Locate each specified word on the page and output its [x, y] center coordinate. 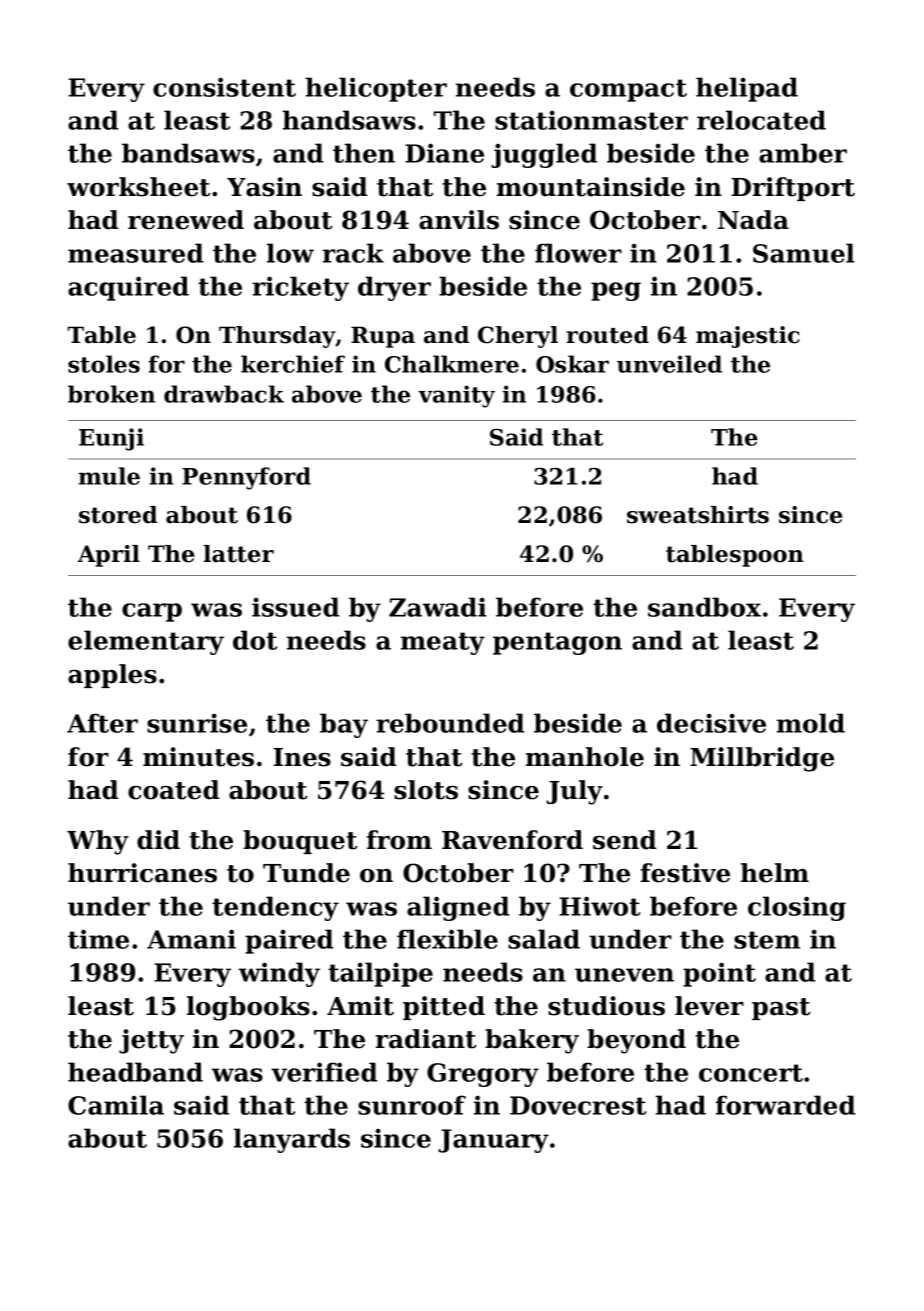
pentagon [557, 643]
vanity [456, 396]
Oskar [572, 364]
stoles [104, 364]
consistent [224, 87]
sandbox [704, 607]
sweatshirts [698, 515]
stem [767, 940]
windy [279, 974]
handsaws [349, 120]
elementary [146, 642]
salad [544, 939]
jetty [151, 1041]
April [109, 556]
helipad [747, 89]
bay [344, 725]
